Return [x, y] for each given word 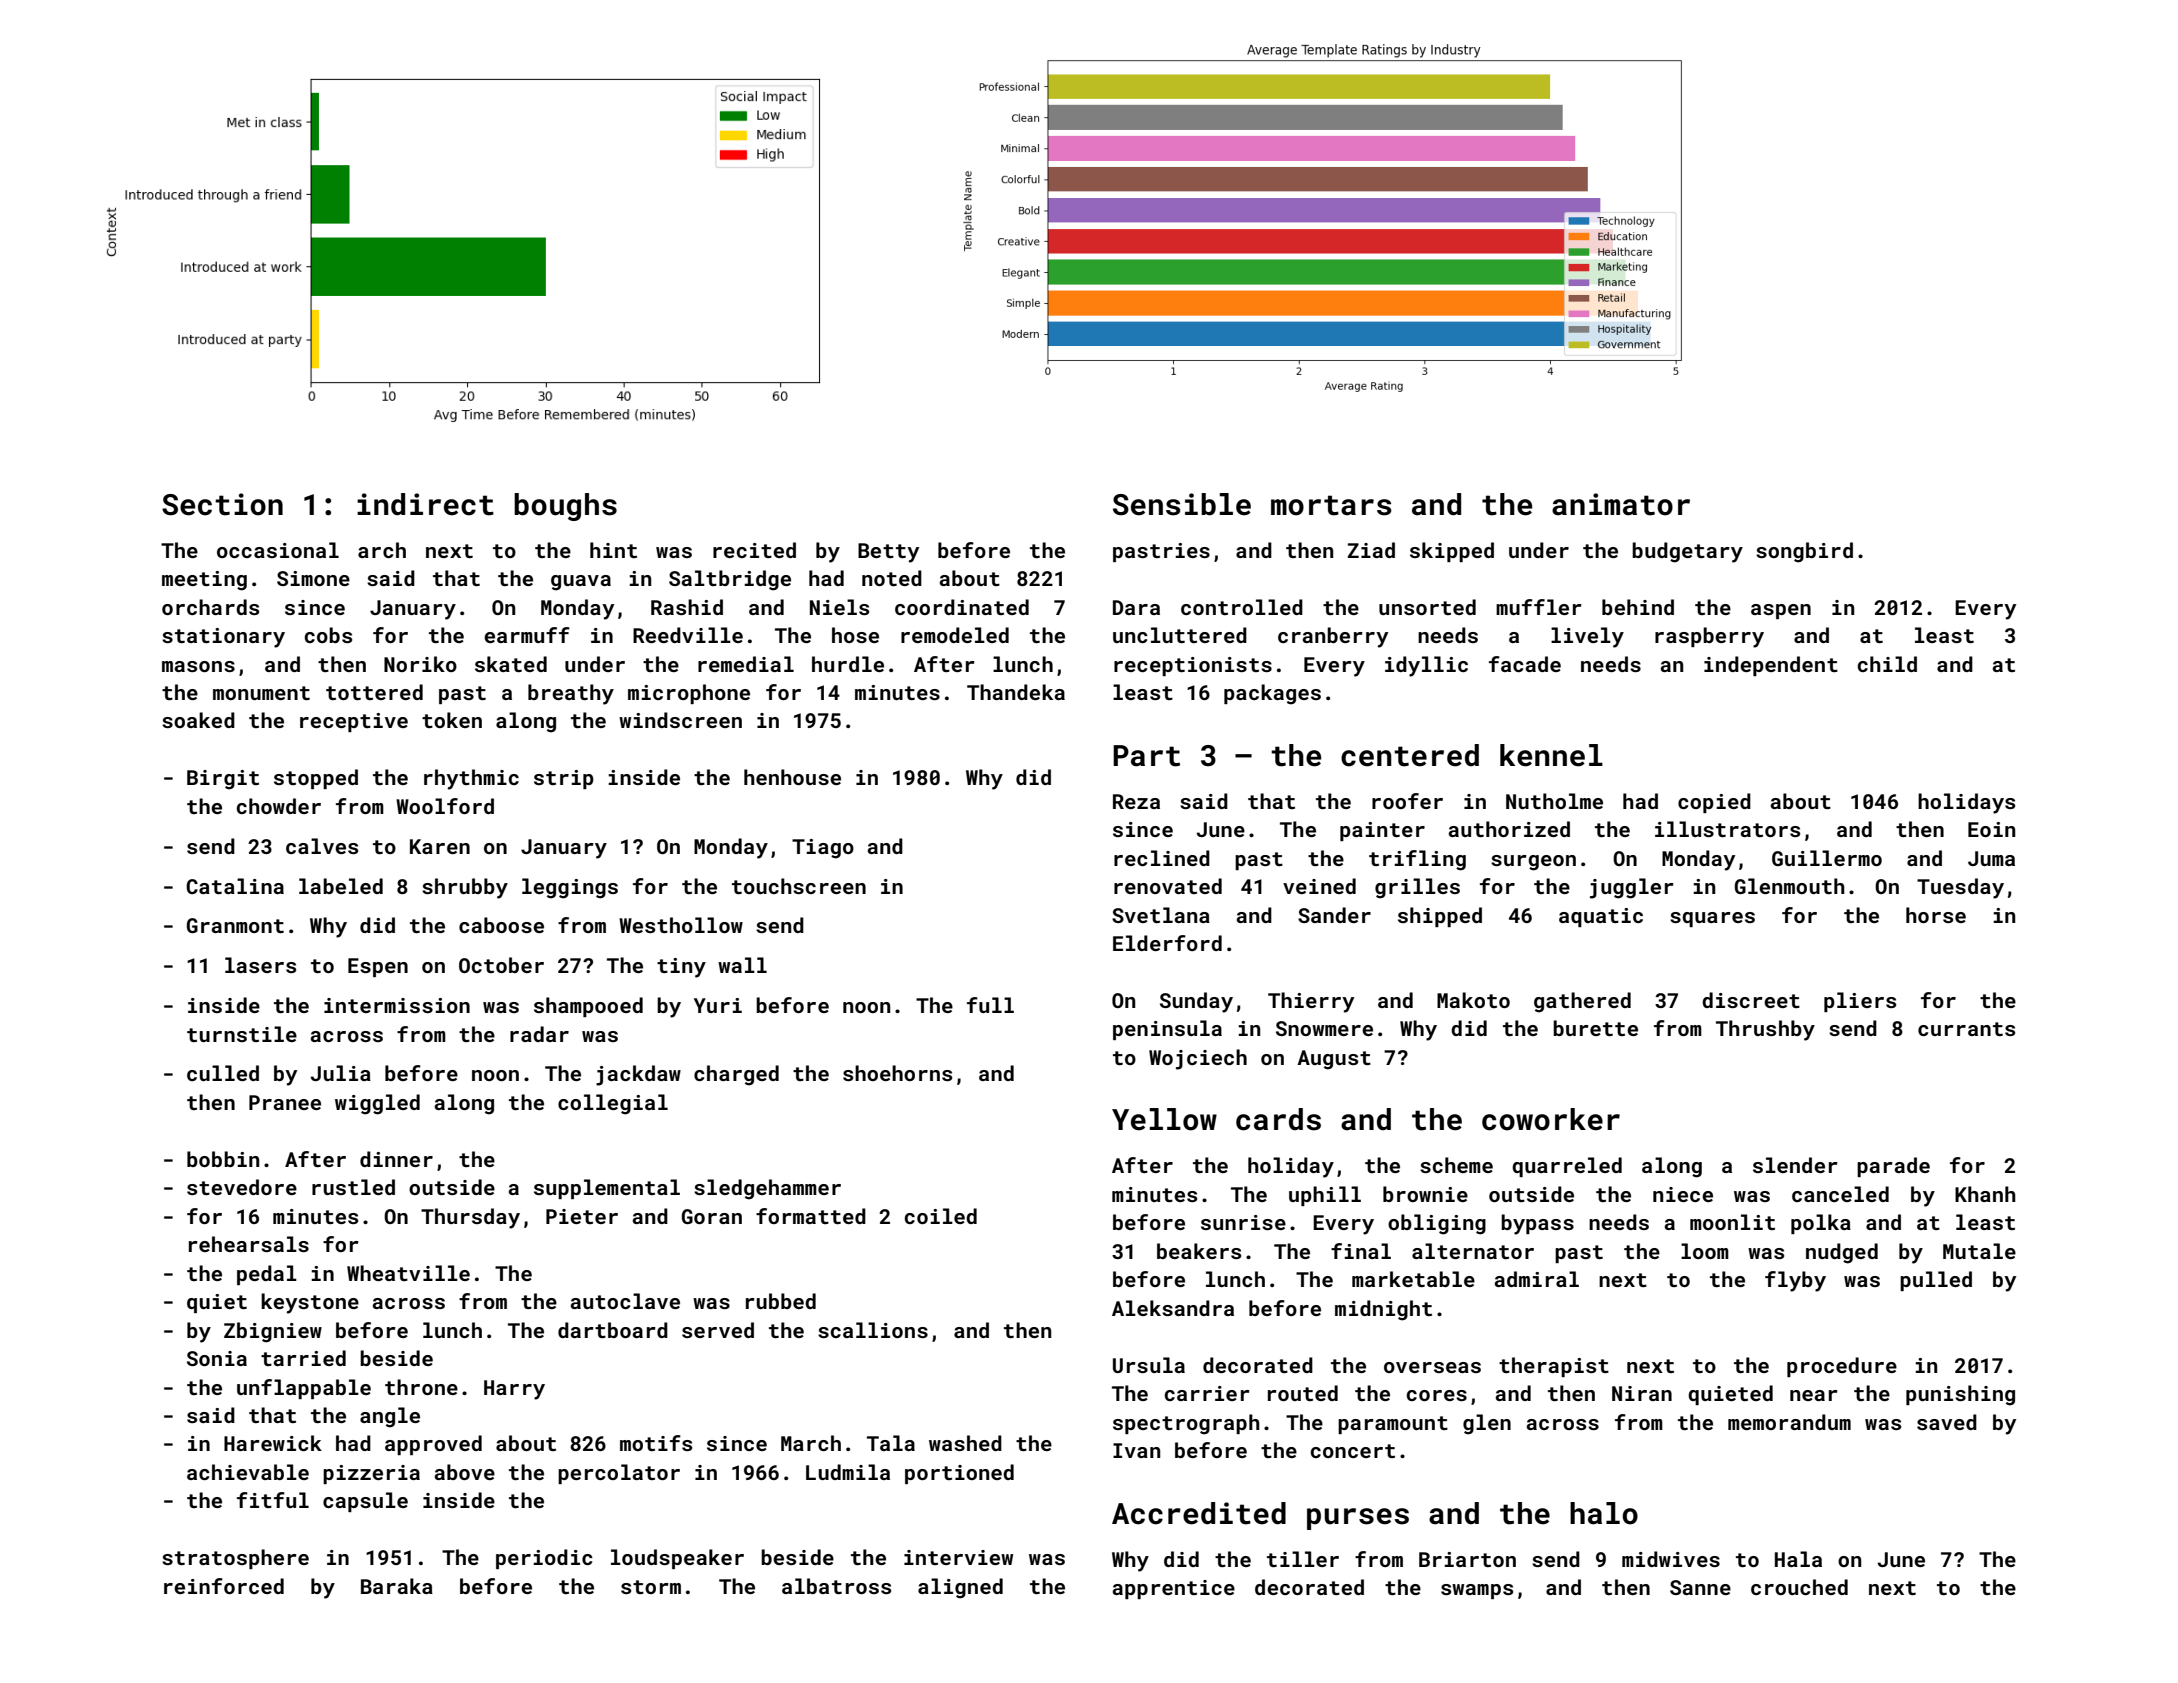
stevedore [242, 1187]
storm [651, 1587]
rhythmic [471, 779]
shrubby [465, 888]
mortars [1331, 505]
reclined [1162, 858]
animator [1621, 504]
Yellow [1164, 1119]
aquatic [1601, 917]
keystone [310, 1303]
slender [1795, 1165]
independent [1771, 666]
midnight [1383, 1310]
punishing [1960, 1395]
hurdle [848, 664]
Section [222, 504]
